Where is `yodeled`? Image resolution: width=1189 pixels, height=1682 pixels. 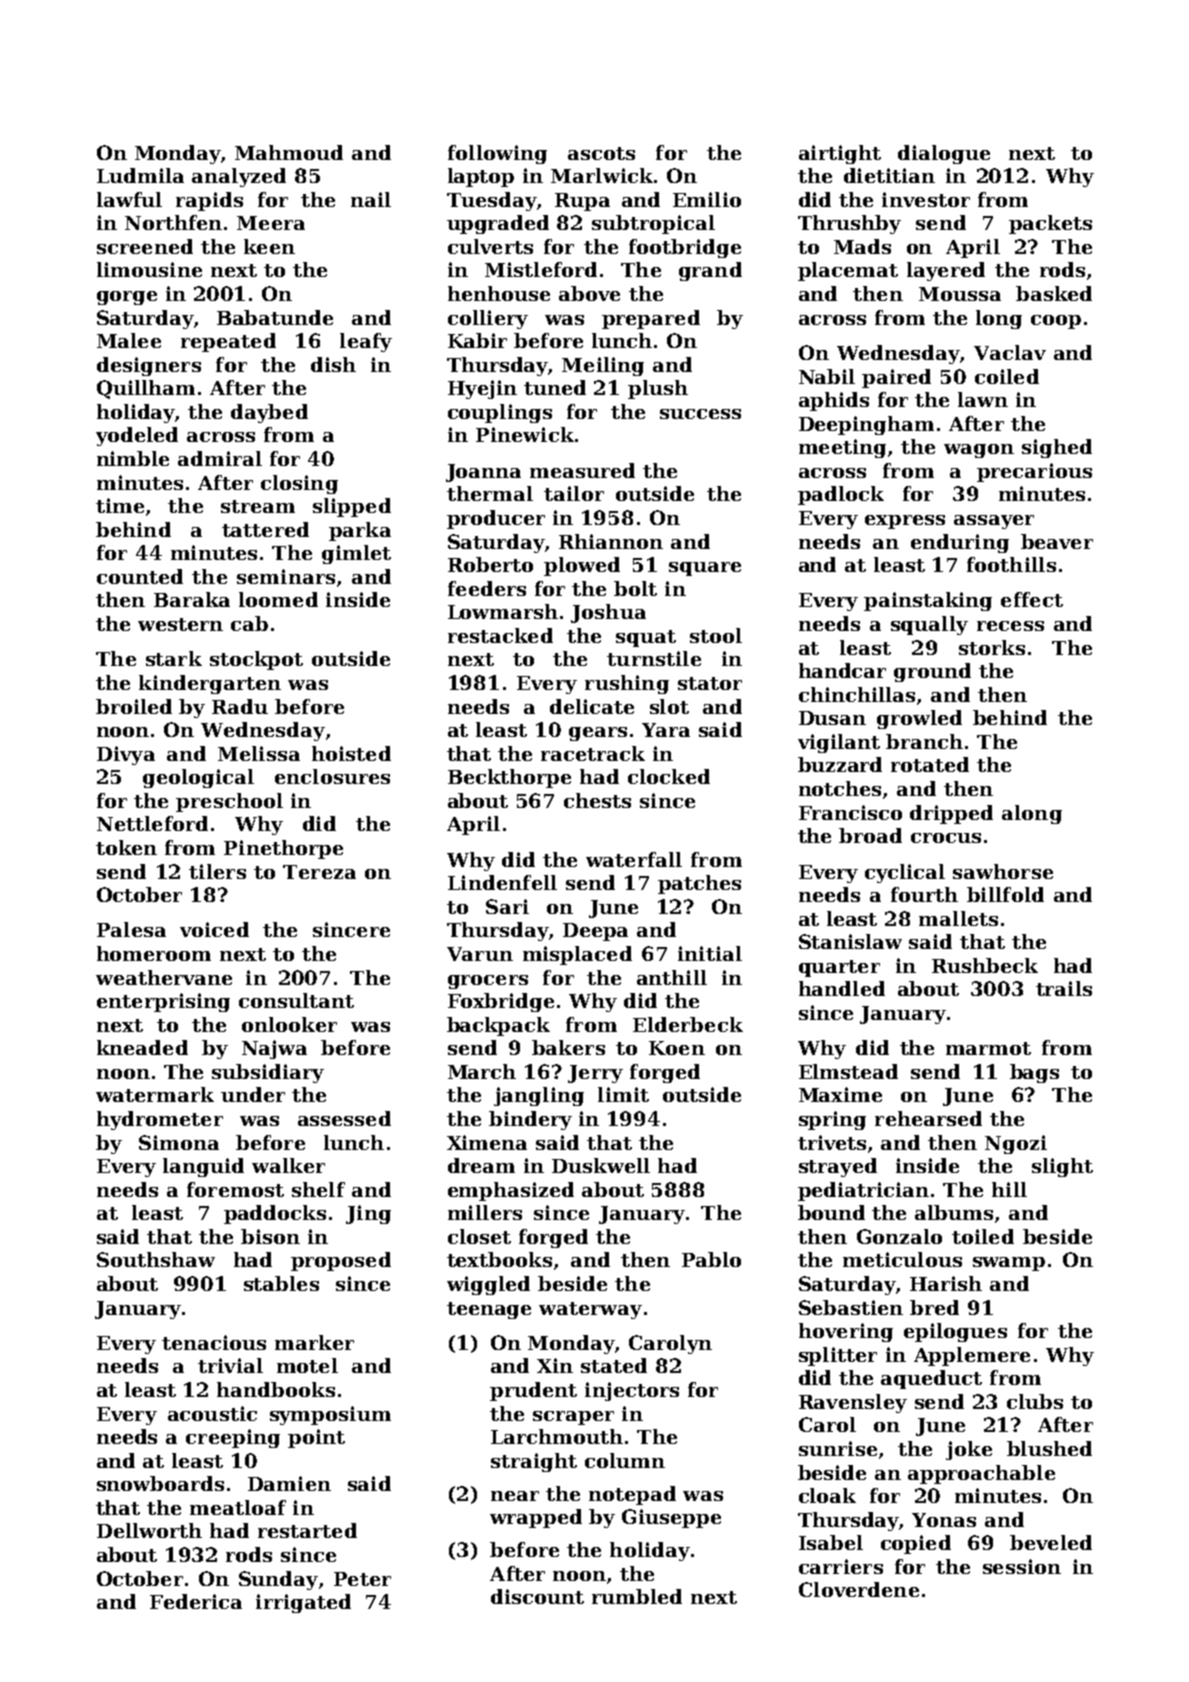 yodeled is located at coordinates (137, 436).
